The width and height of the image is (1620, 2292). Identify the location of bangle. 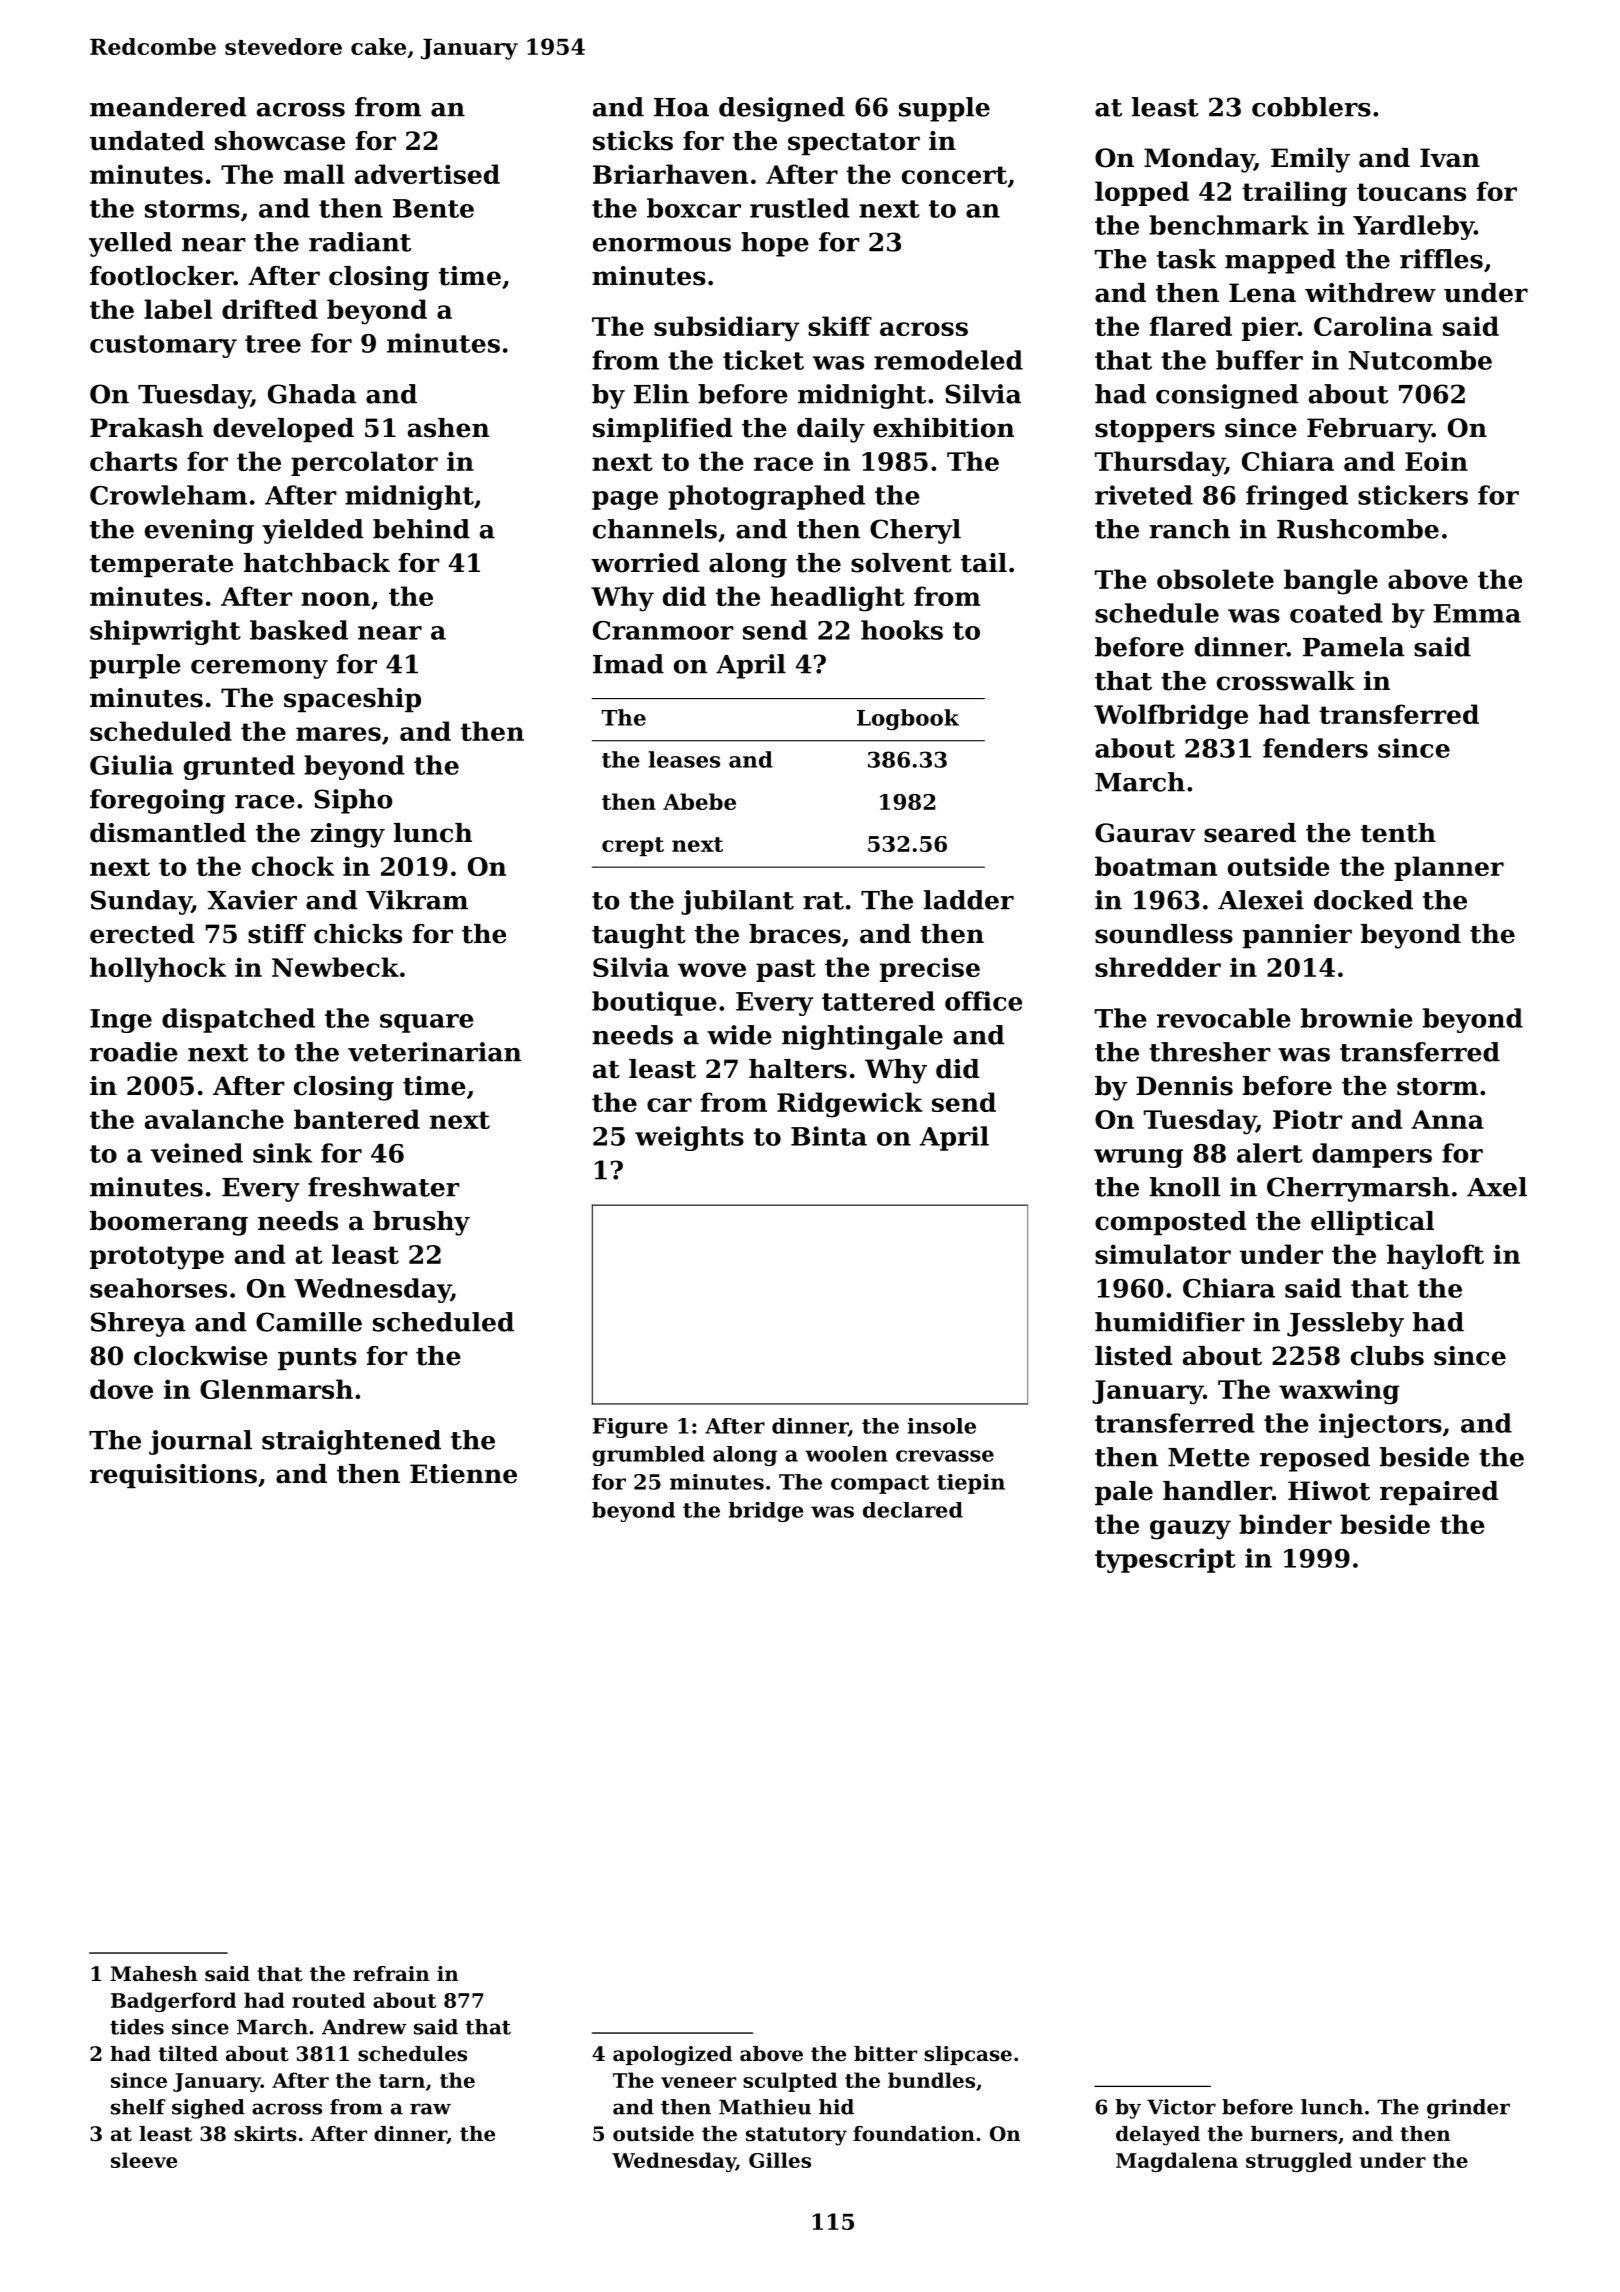
(1331, 582).
